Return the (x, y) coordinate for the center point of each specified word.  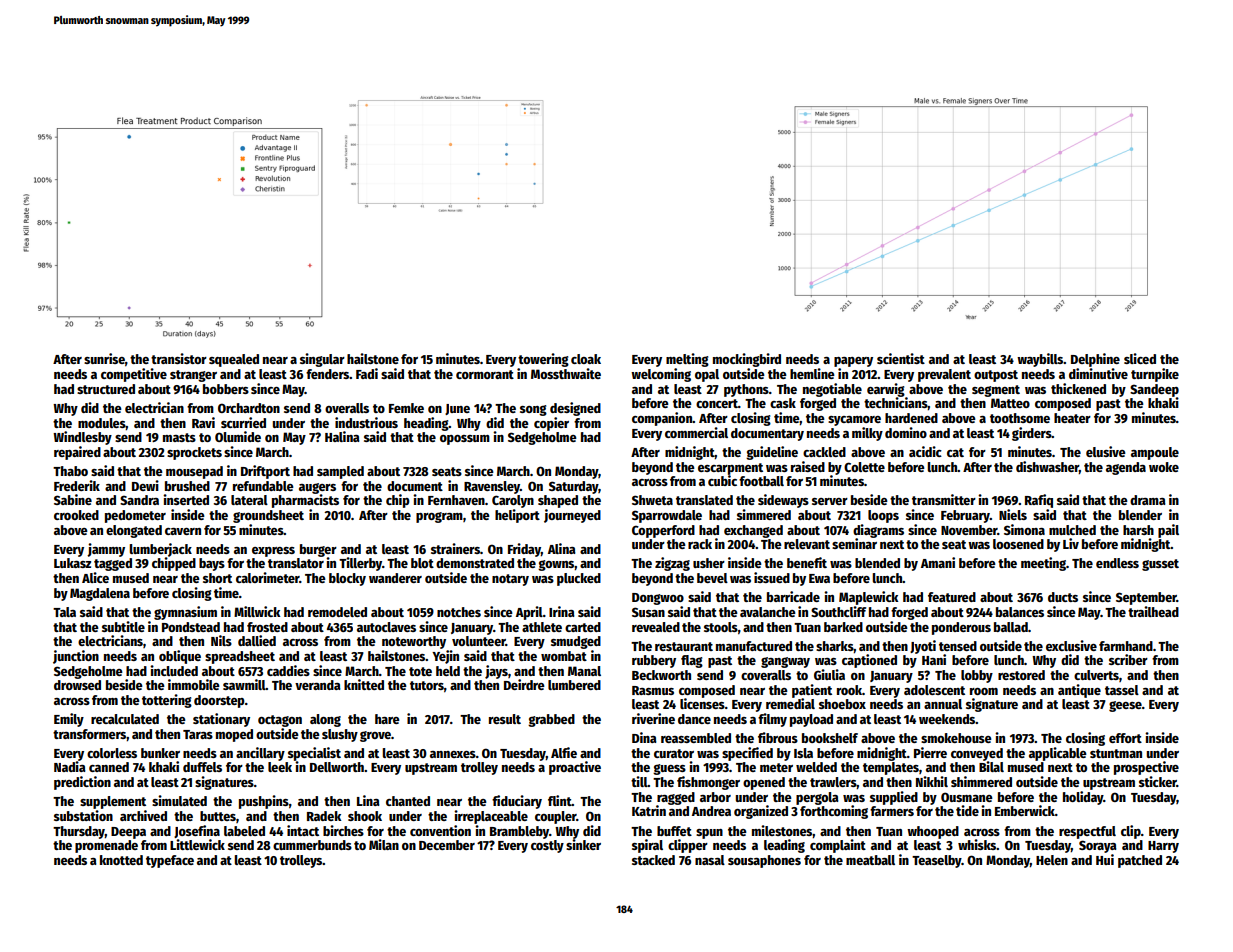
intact (303, 830)
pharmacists (305, 501)
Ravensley (492, 487)
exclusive (1071, 645)
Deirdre (524, 684)
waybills (1040, 360)
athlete (542, 627)
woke (1164, 467)
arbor (715, 797)
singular (322, 360)
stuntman (1116, 753)
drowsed (77, 685)
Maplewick (868, 598)
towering (543, 360)
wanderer (395, 578)
